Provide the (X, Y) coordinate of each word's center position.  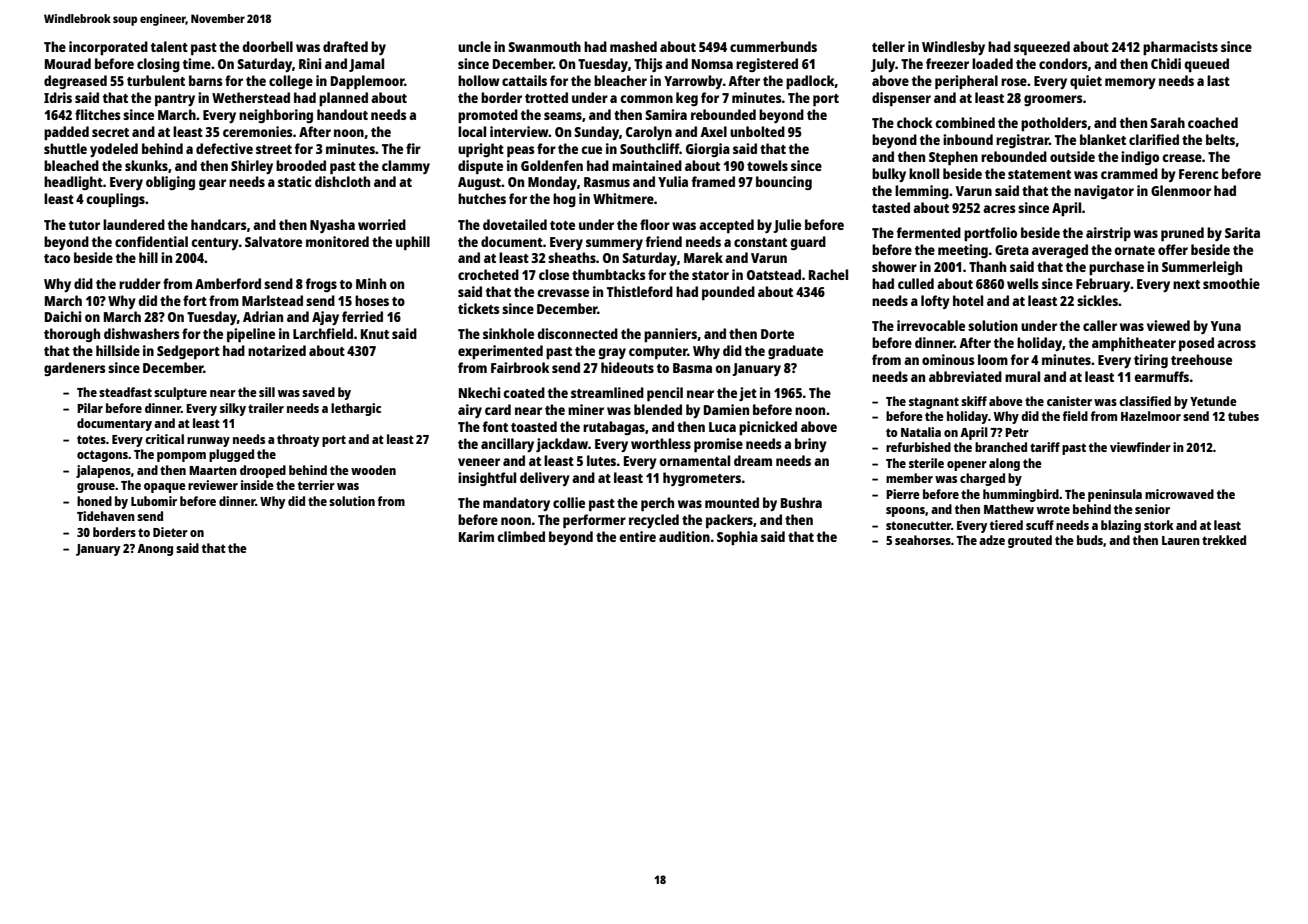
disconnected (577, 333)
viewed (1168, 325)
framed (713, 181)
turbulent (156, 80)
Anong (155, 550)
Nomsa (712, 64)
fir (413, 148)
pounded (728, 293)
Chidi (1166, 63)
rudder (140, 283)
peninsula (1115, 495)
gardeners (75, 369)
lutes (601, 460)
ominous (948, 359)
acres (999, 209)
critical (164, 439)
